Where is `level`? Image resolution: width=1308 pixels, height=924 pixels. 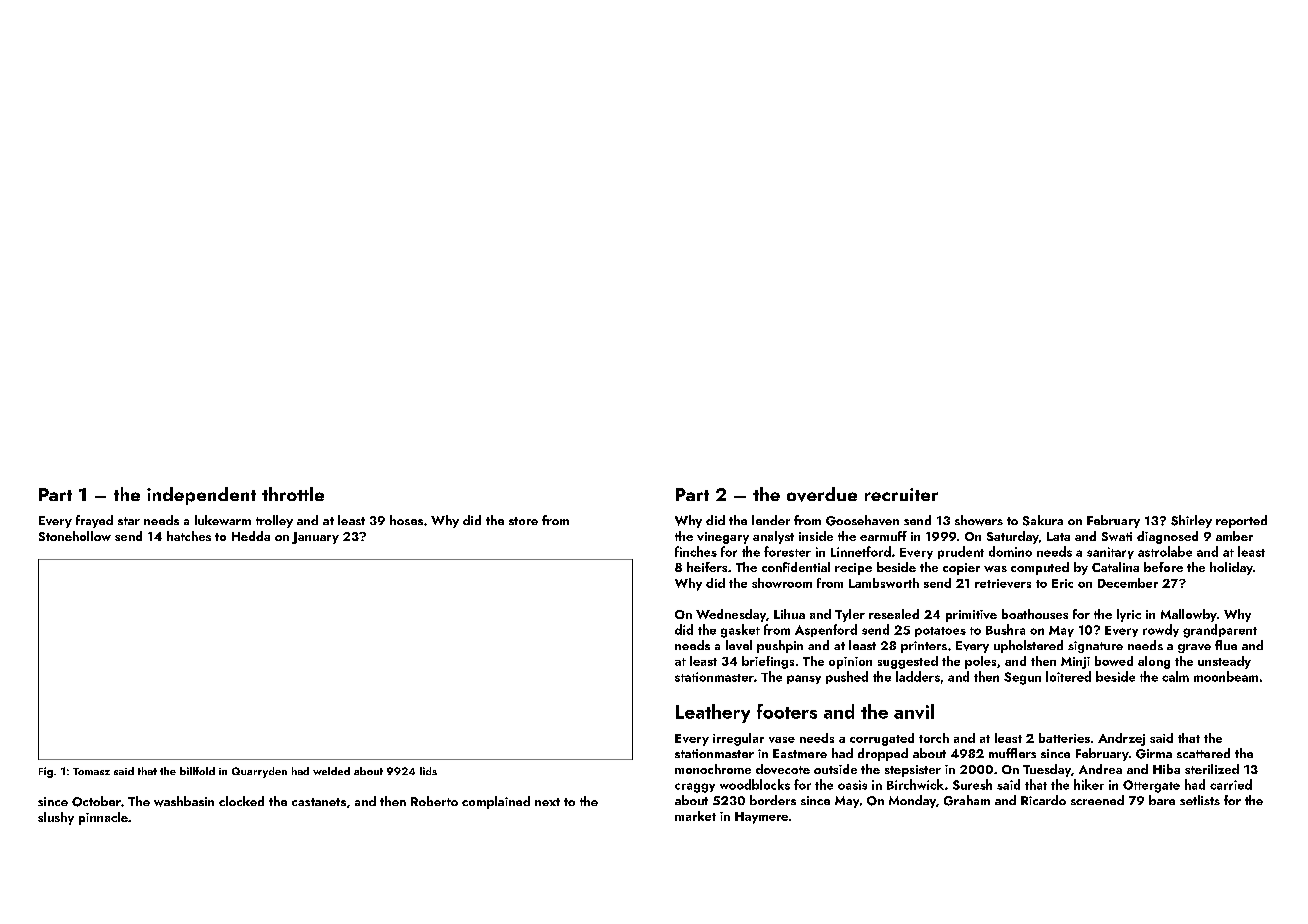 level is located at coordinates (739, 645).
